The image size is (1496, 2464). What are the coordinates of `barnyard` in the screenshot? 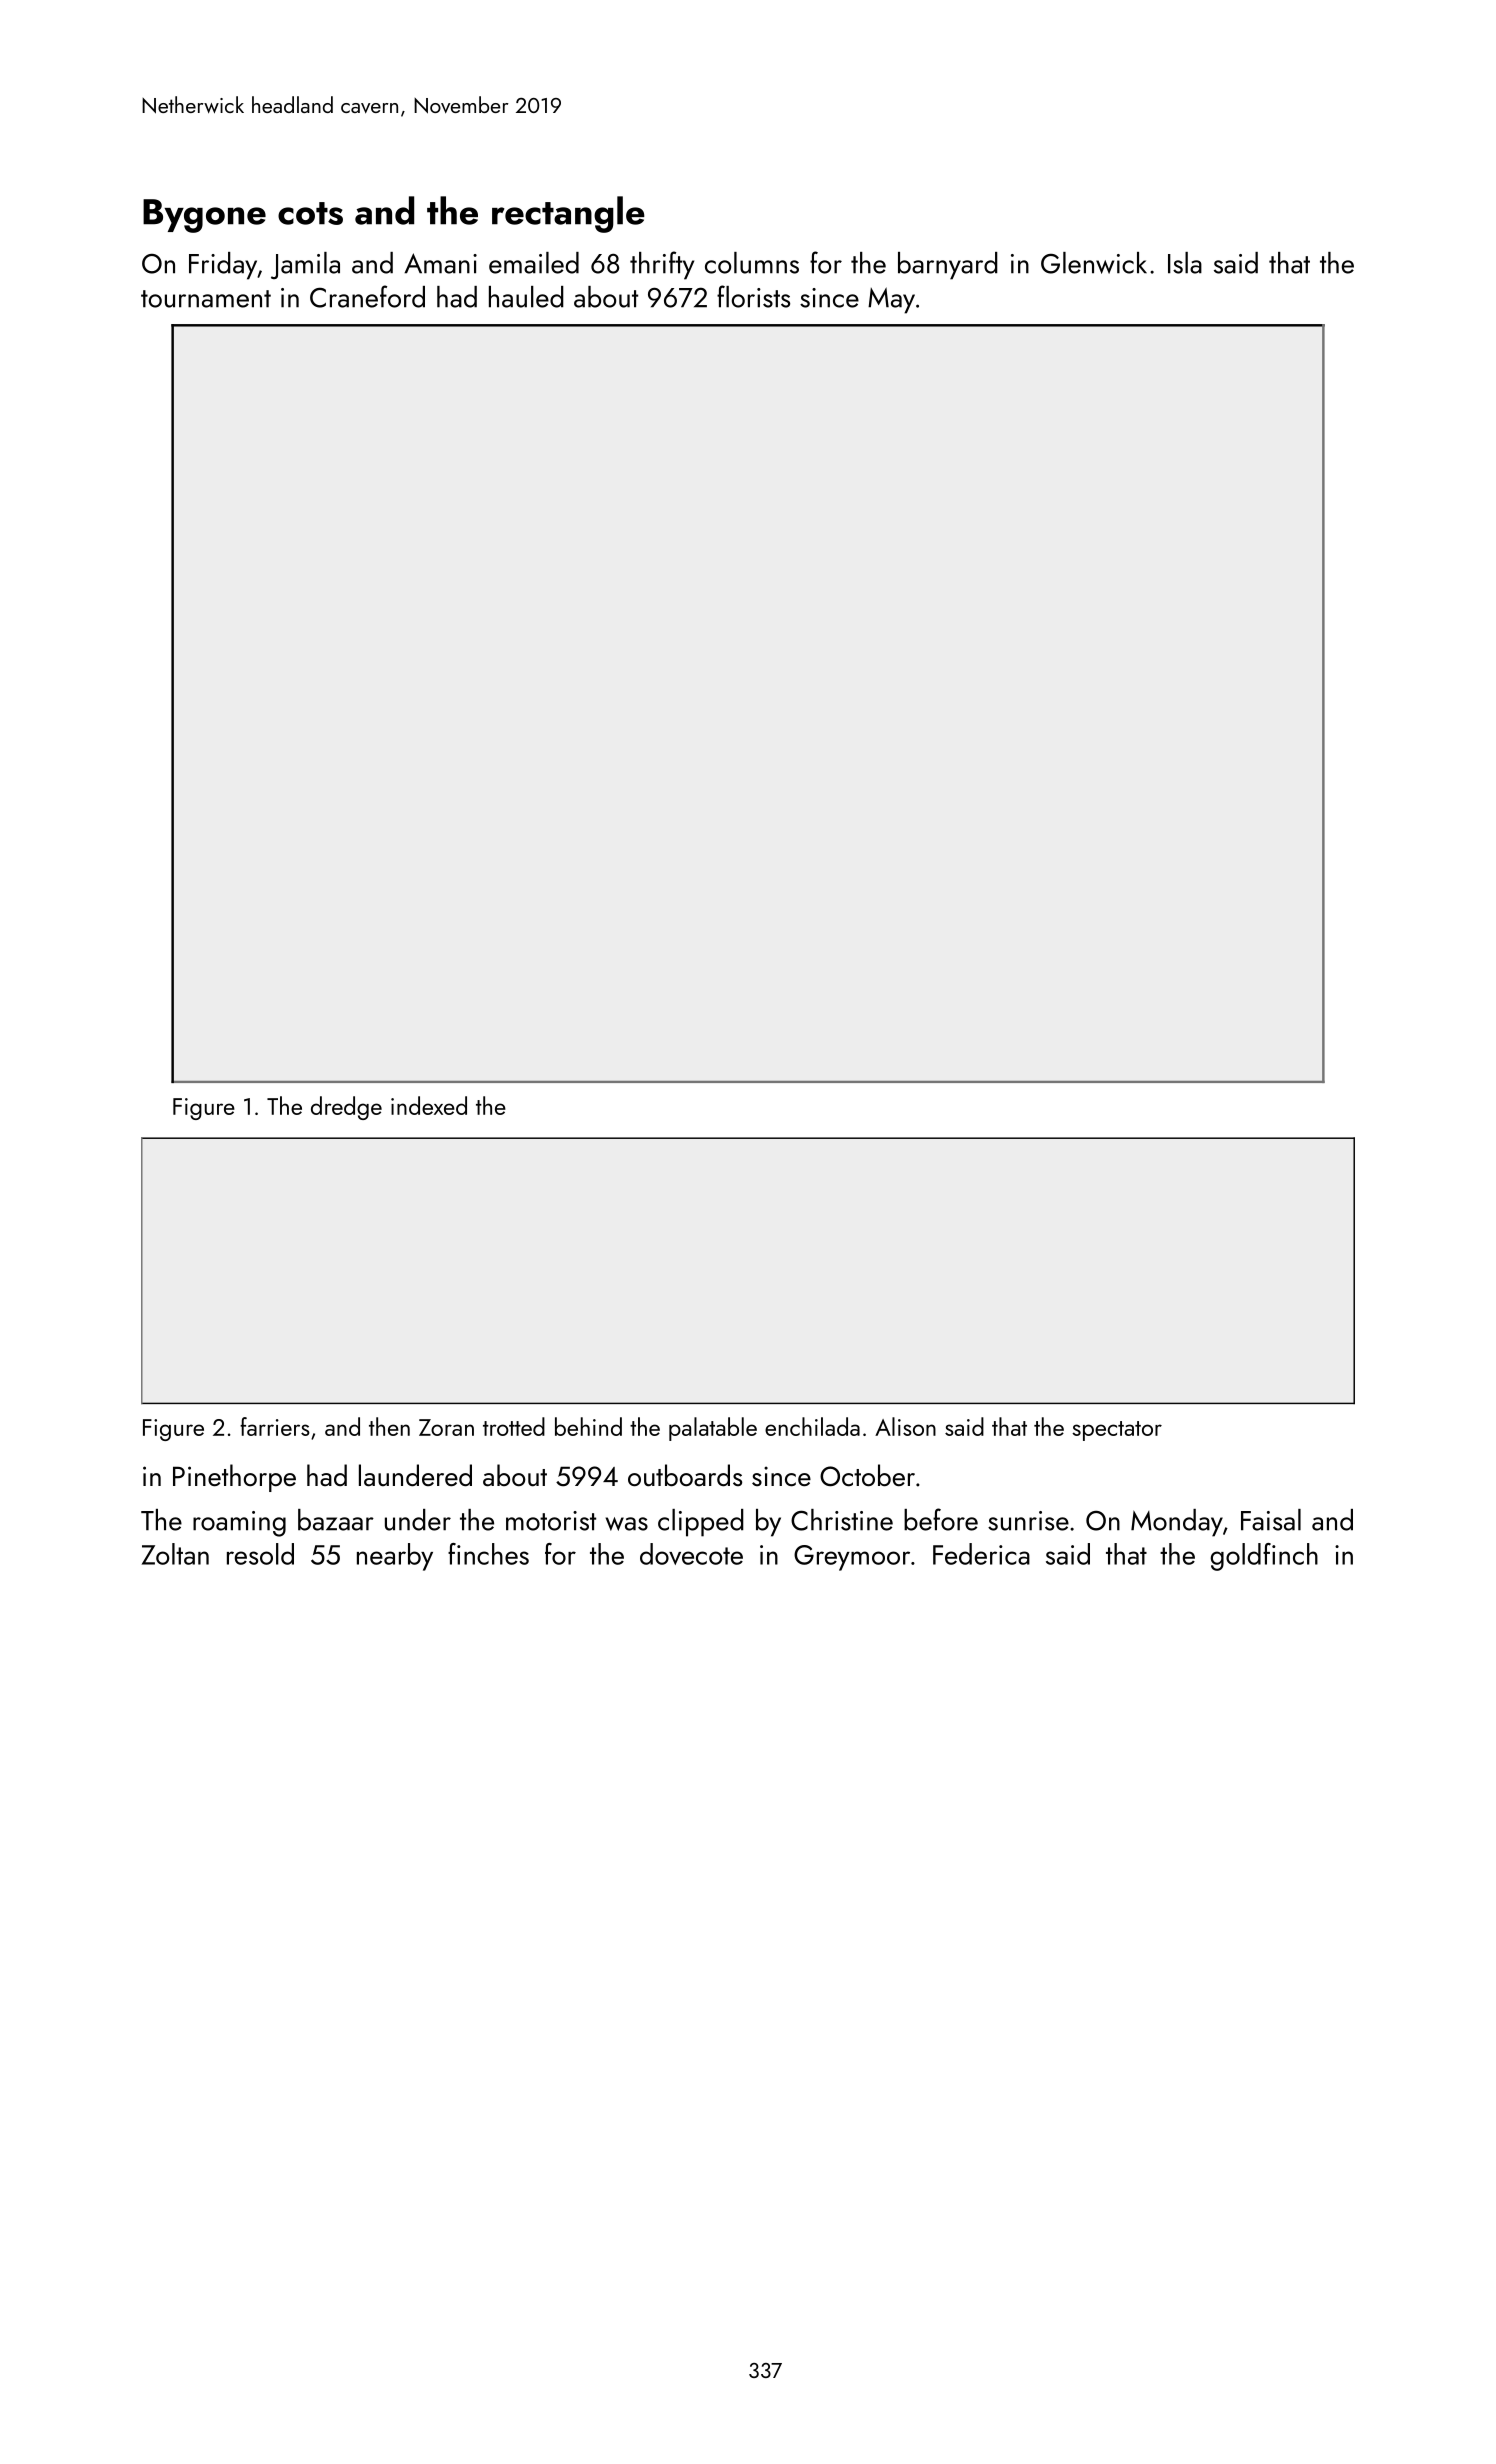 It's located at (948, 266).
